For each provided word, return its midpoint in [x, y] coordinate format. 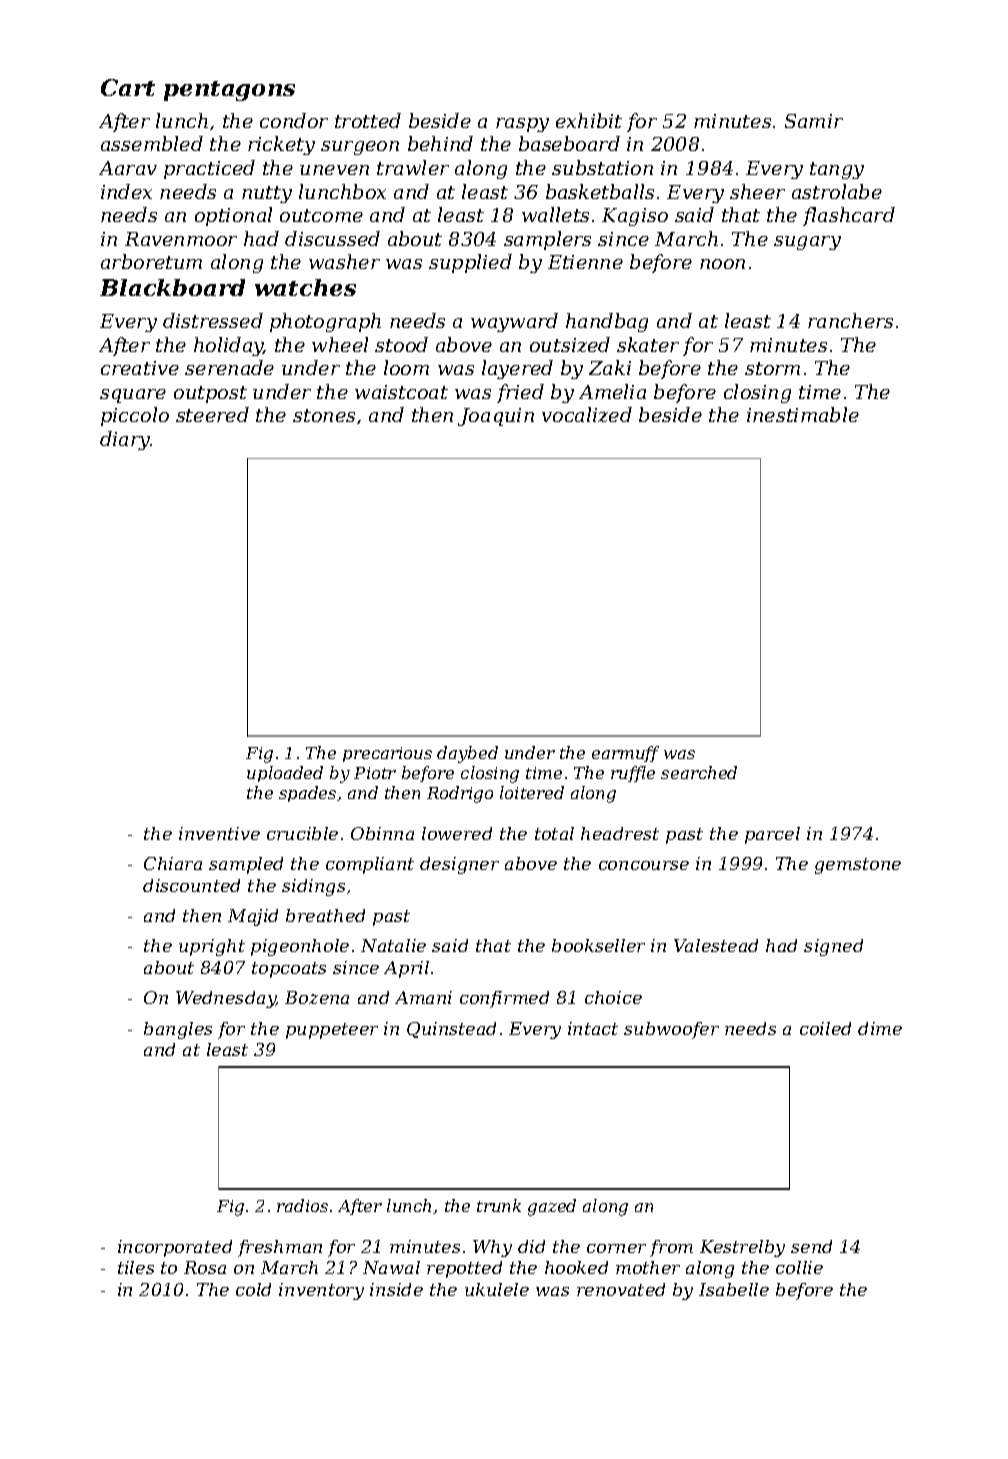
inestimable [803, 414]
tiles [136, 1267]
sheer [757, 191]
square [133, 396]
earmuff [625, 754]
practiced [209, 169]
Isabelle [734, 1289]
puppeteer [332, 1031]
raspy [522, 125]
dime [880, 1028]
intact [593, 1028]
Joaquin [496, 417]
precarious [387, 754]
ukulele [497, 1289]
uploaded [285, 774]
